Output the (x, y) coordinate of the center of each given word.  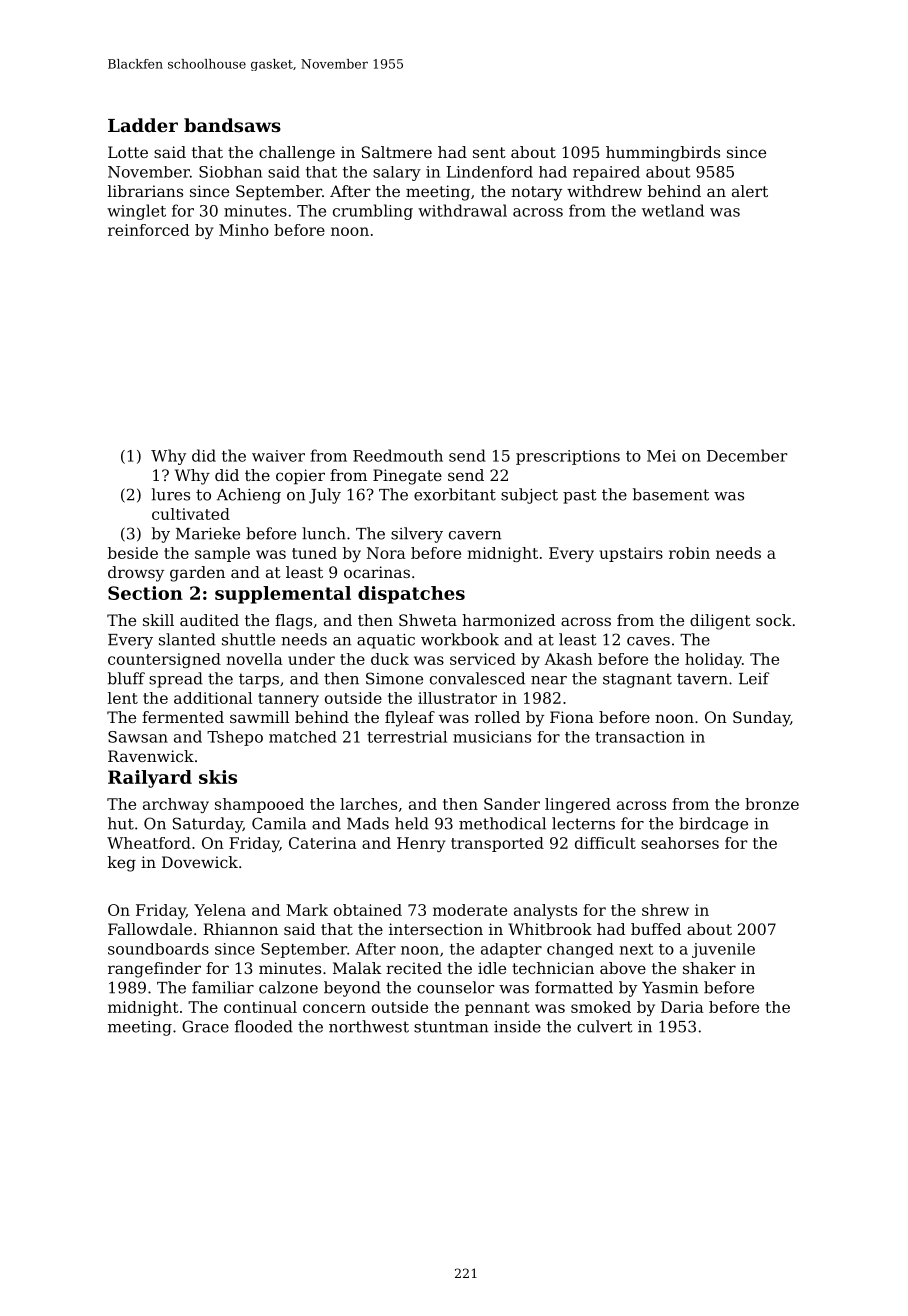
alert (750, 191)
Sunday (761, 719)
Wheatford (149, 843)
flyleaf (410, 719)
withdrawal (462, 210)
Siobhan (230, 172)
